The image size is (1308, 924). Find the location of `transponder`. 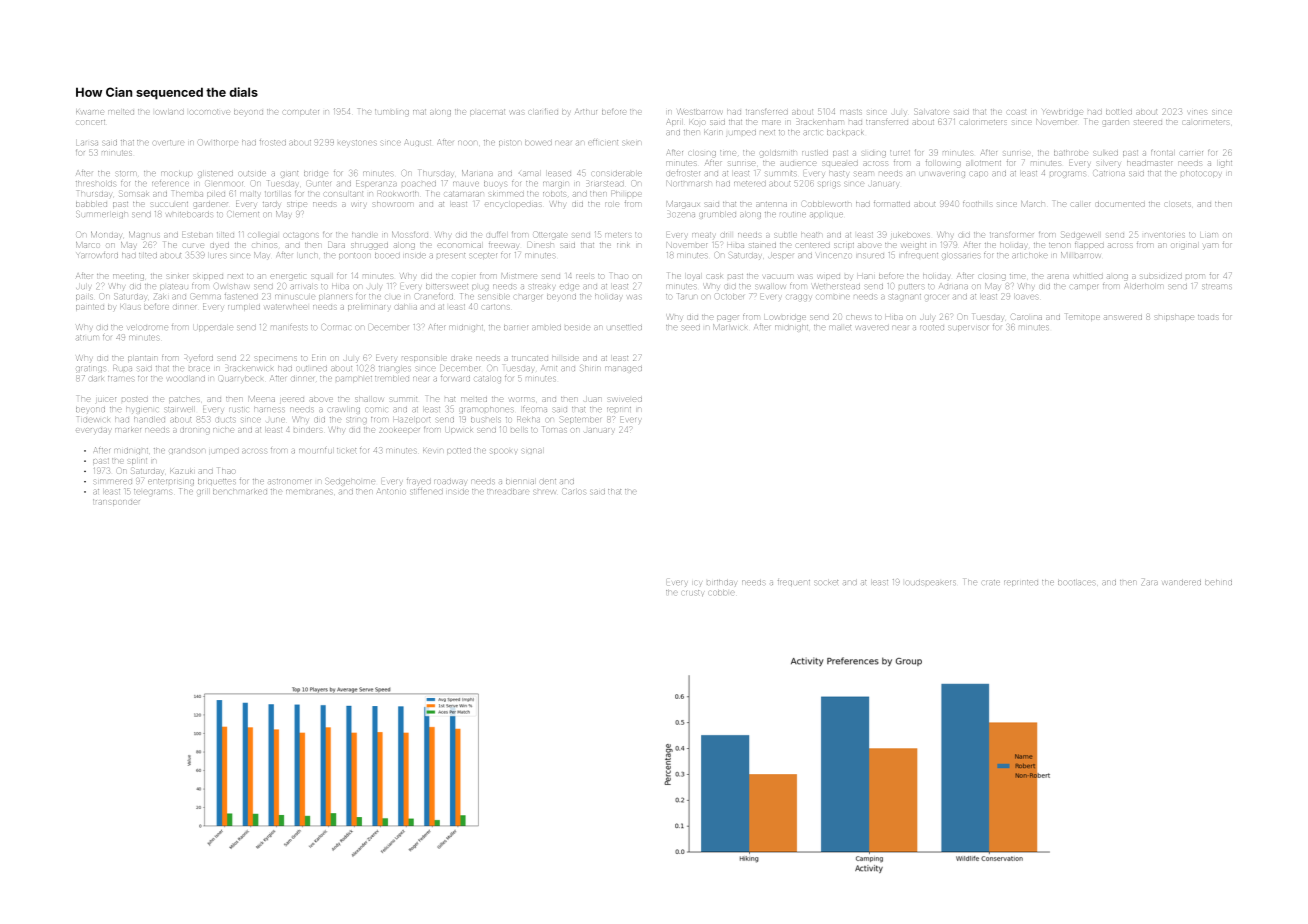

transponder is located at coordinates (116, 502).
